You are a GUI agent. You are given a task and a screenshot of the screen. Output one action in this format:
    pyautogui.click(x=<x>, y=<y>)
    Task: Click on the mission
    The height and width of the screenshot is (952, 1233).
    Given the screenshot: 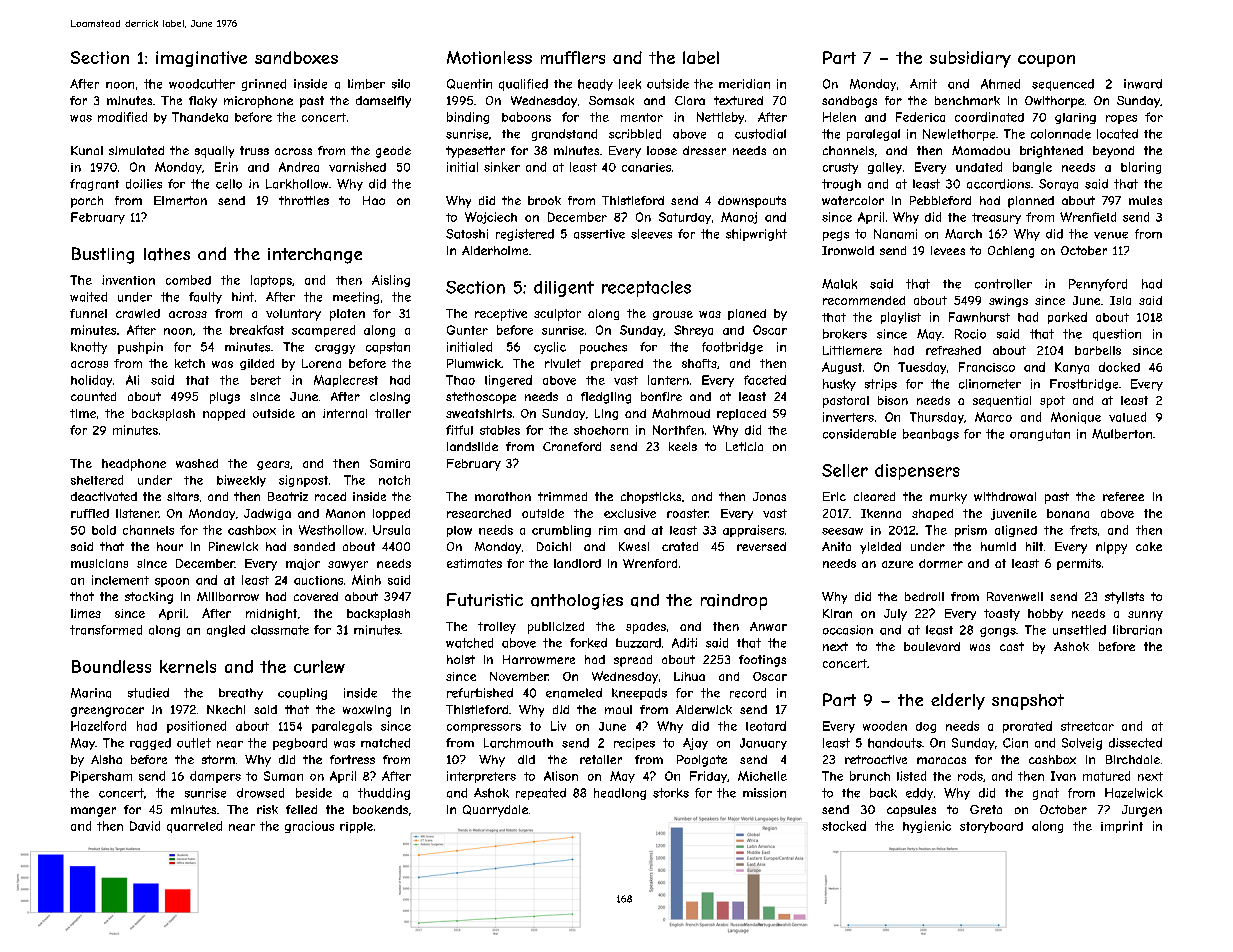 What is the action you would take?
    pyautogui.click(x=764, y=793)
